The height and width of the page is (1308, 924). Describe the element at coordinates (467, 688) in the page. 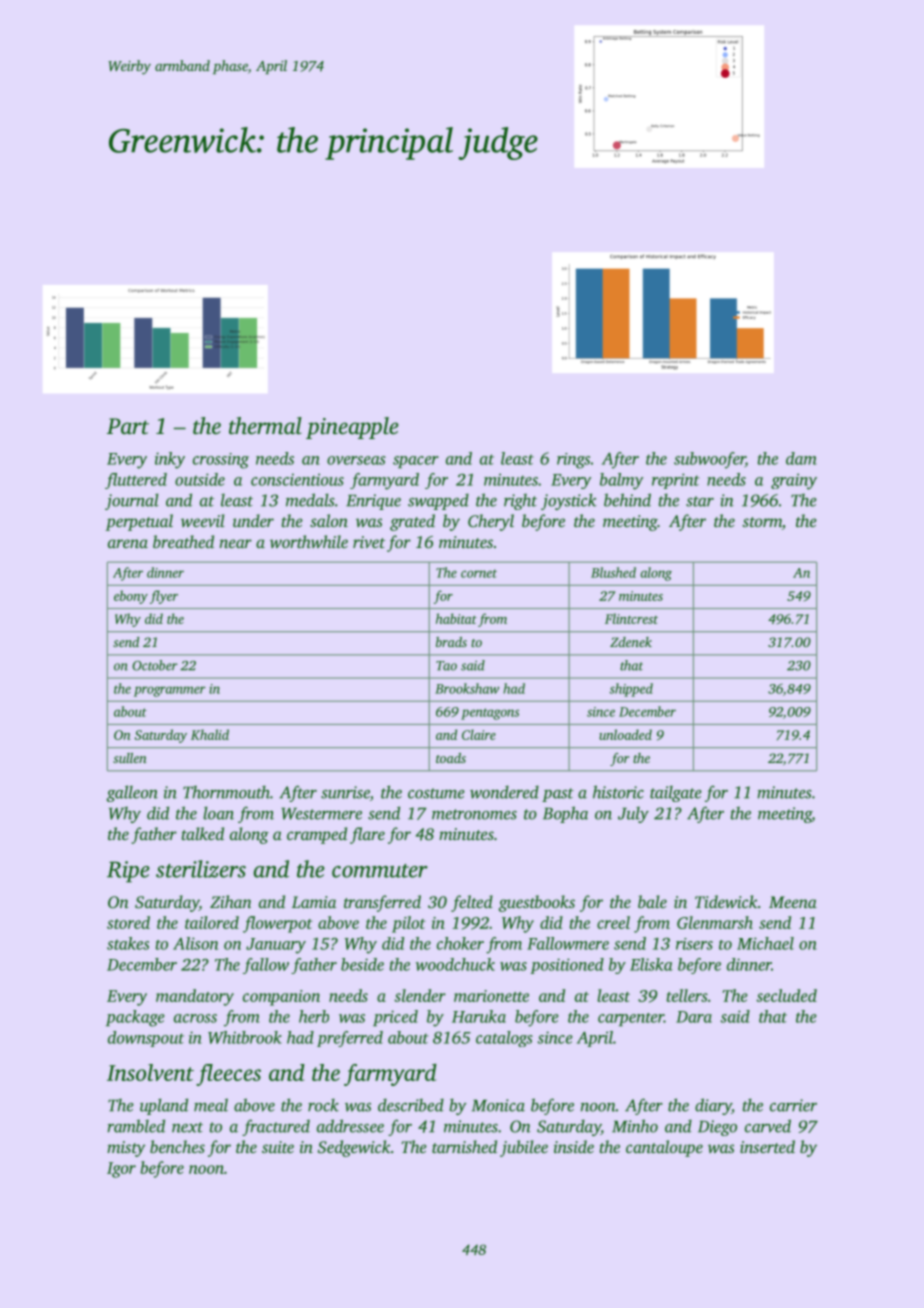

I see `Brookshaw` at that location.
